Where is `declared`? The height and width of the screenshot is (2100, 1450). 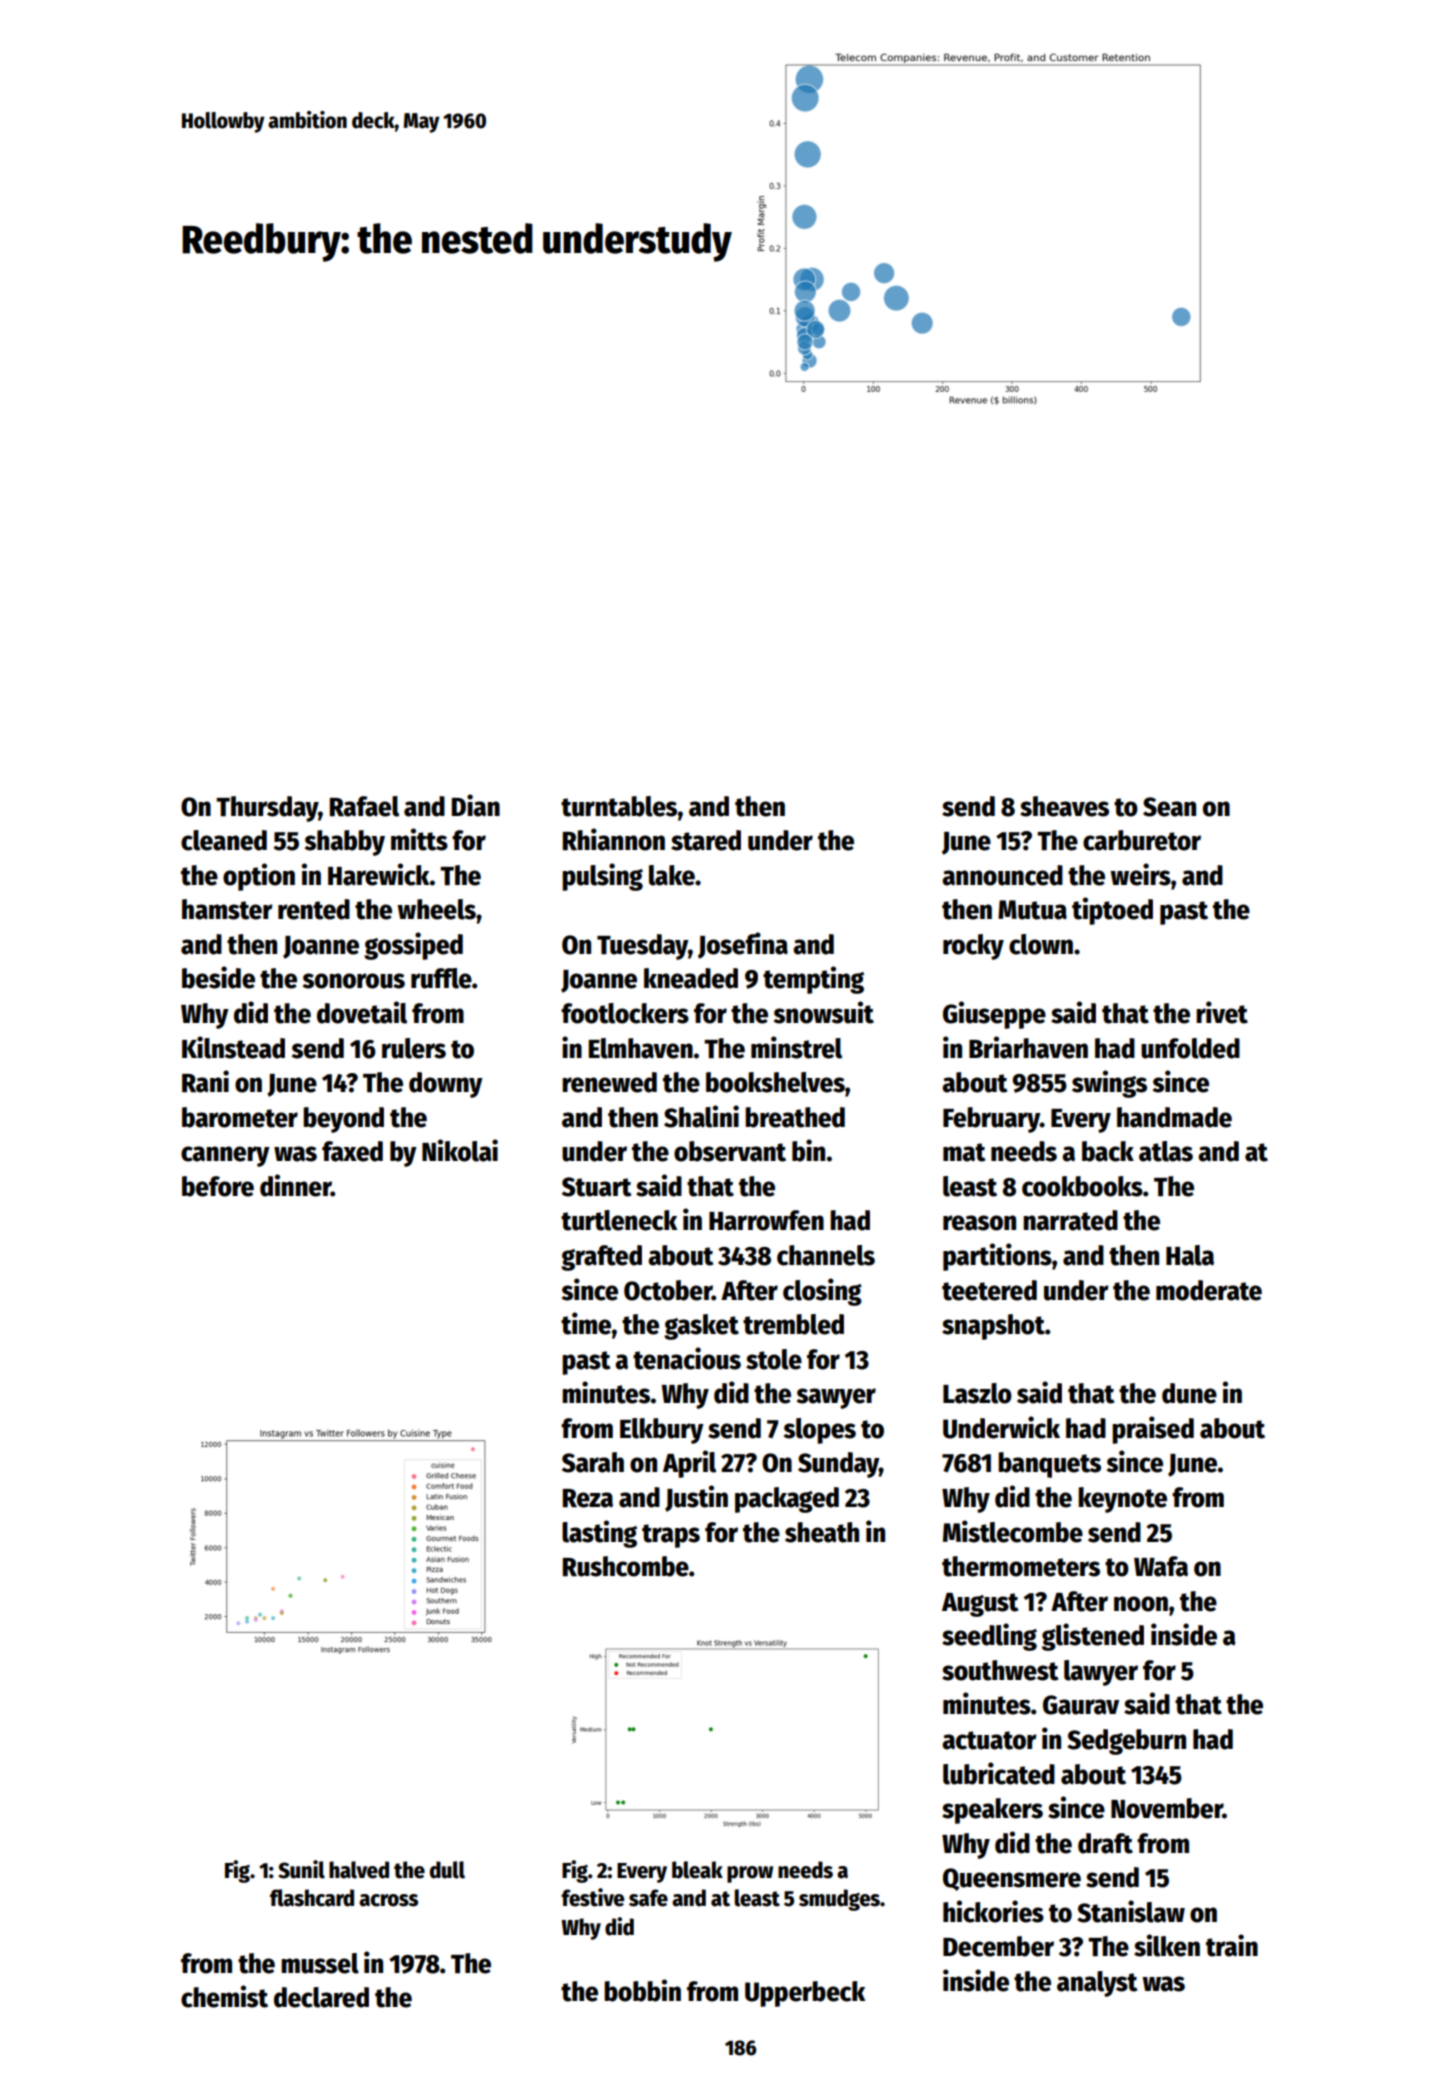 declared is located at coordinates (321, 1997).
